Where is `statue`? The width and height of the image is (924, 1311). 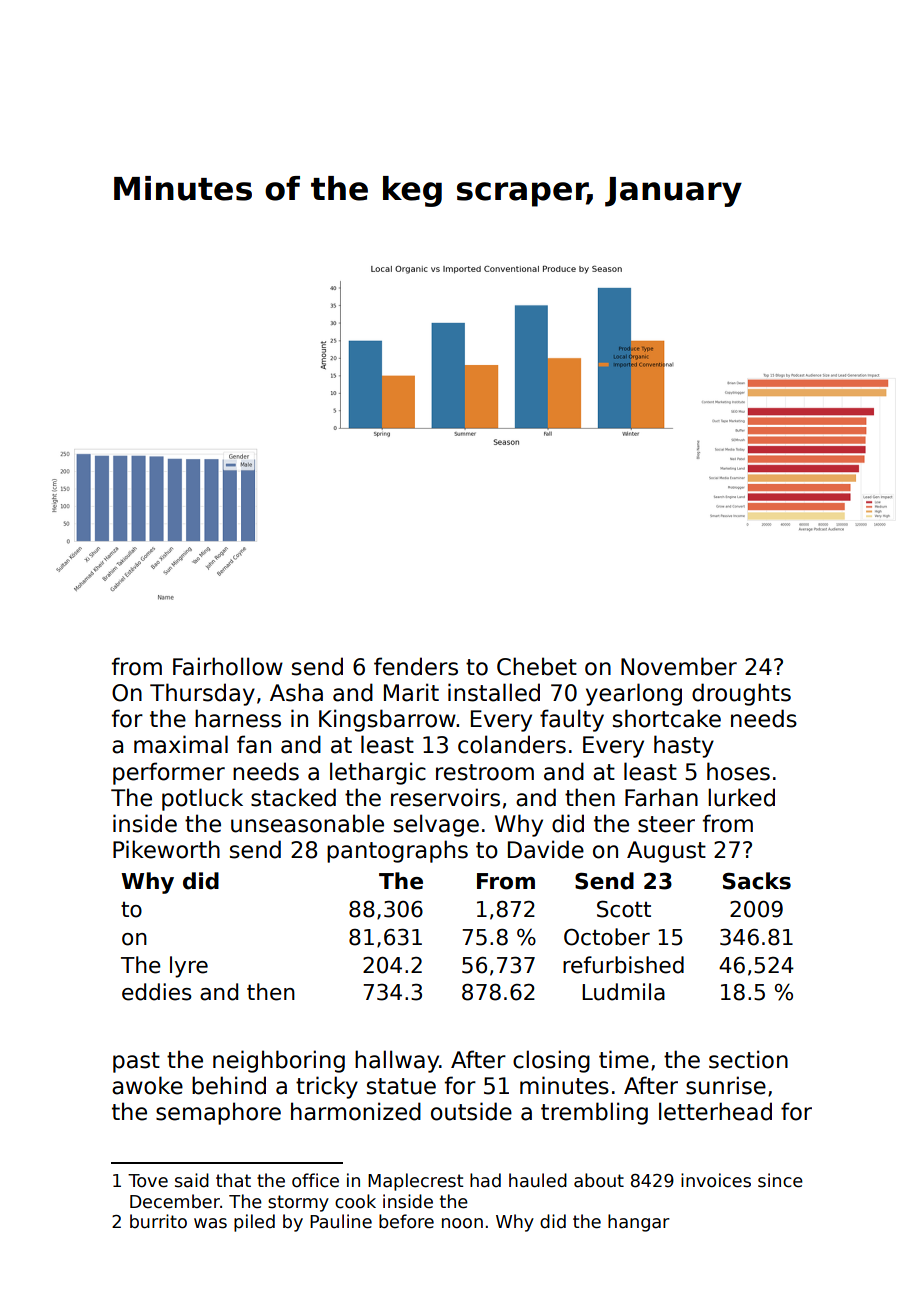 statue is located at coordinates (401, 1086).
